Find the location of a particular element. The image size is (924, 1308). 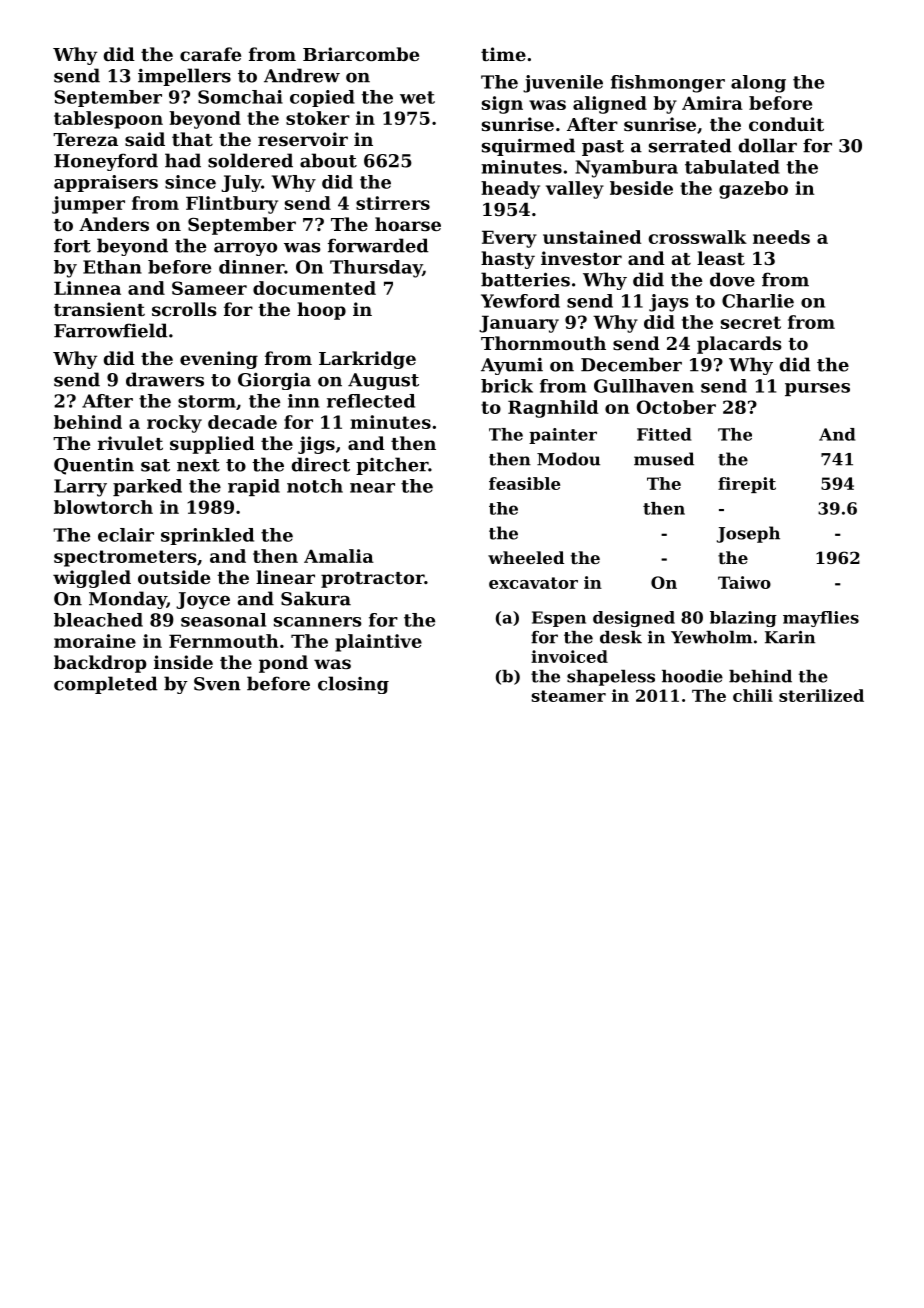

July is located at coordinates (241, 183).
